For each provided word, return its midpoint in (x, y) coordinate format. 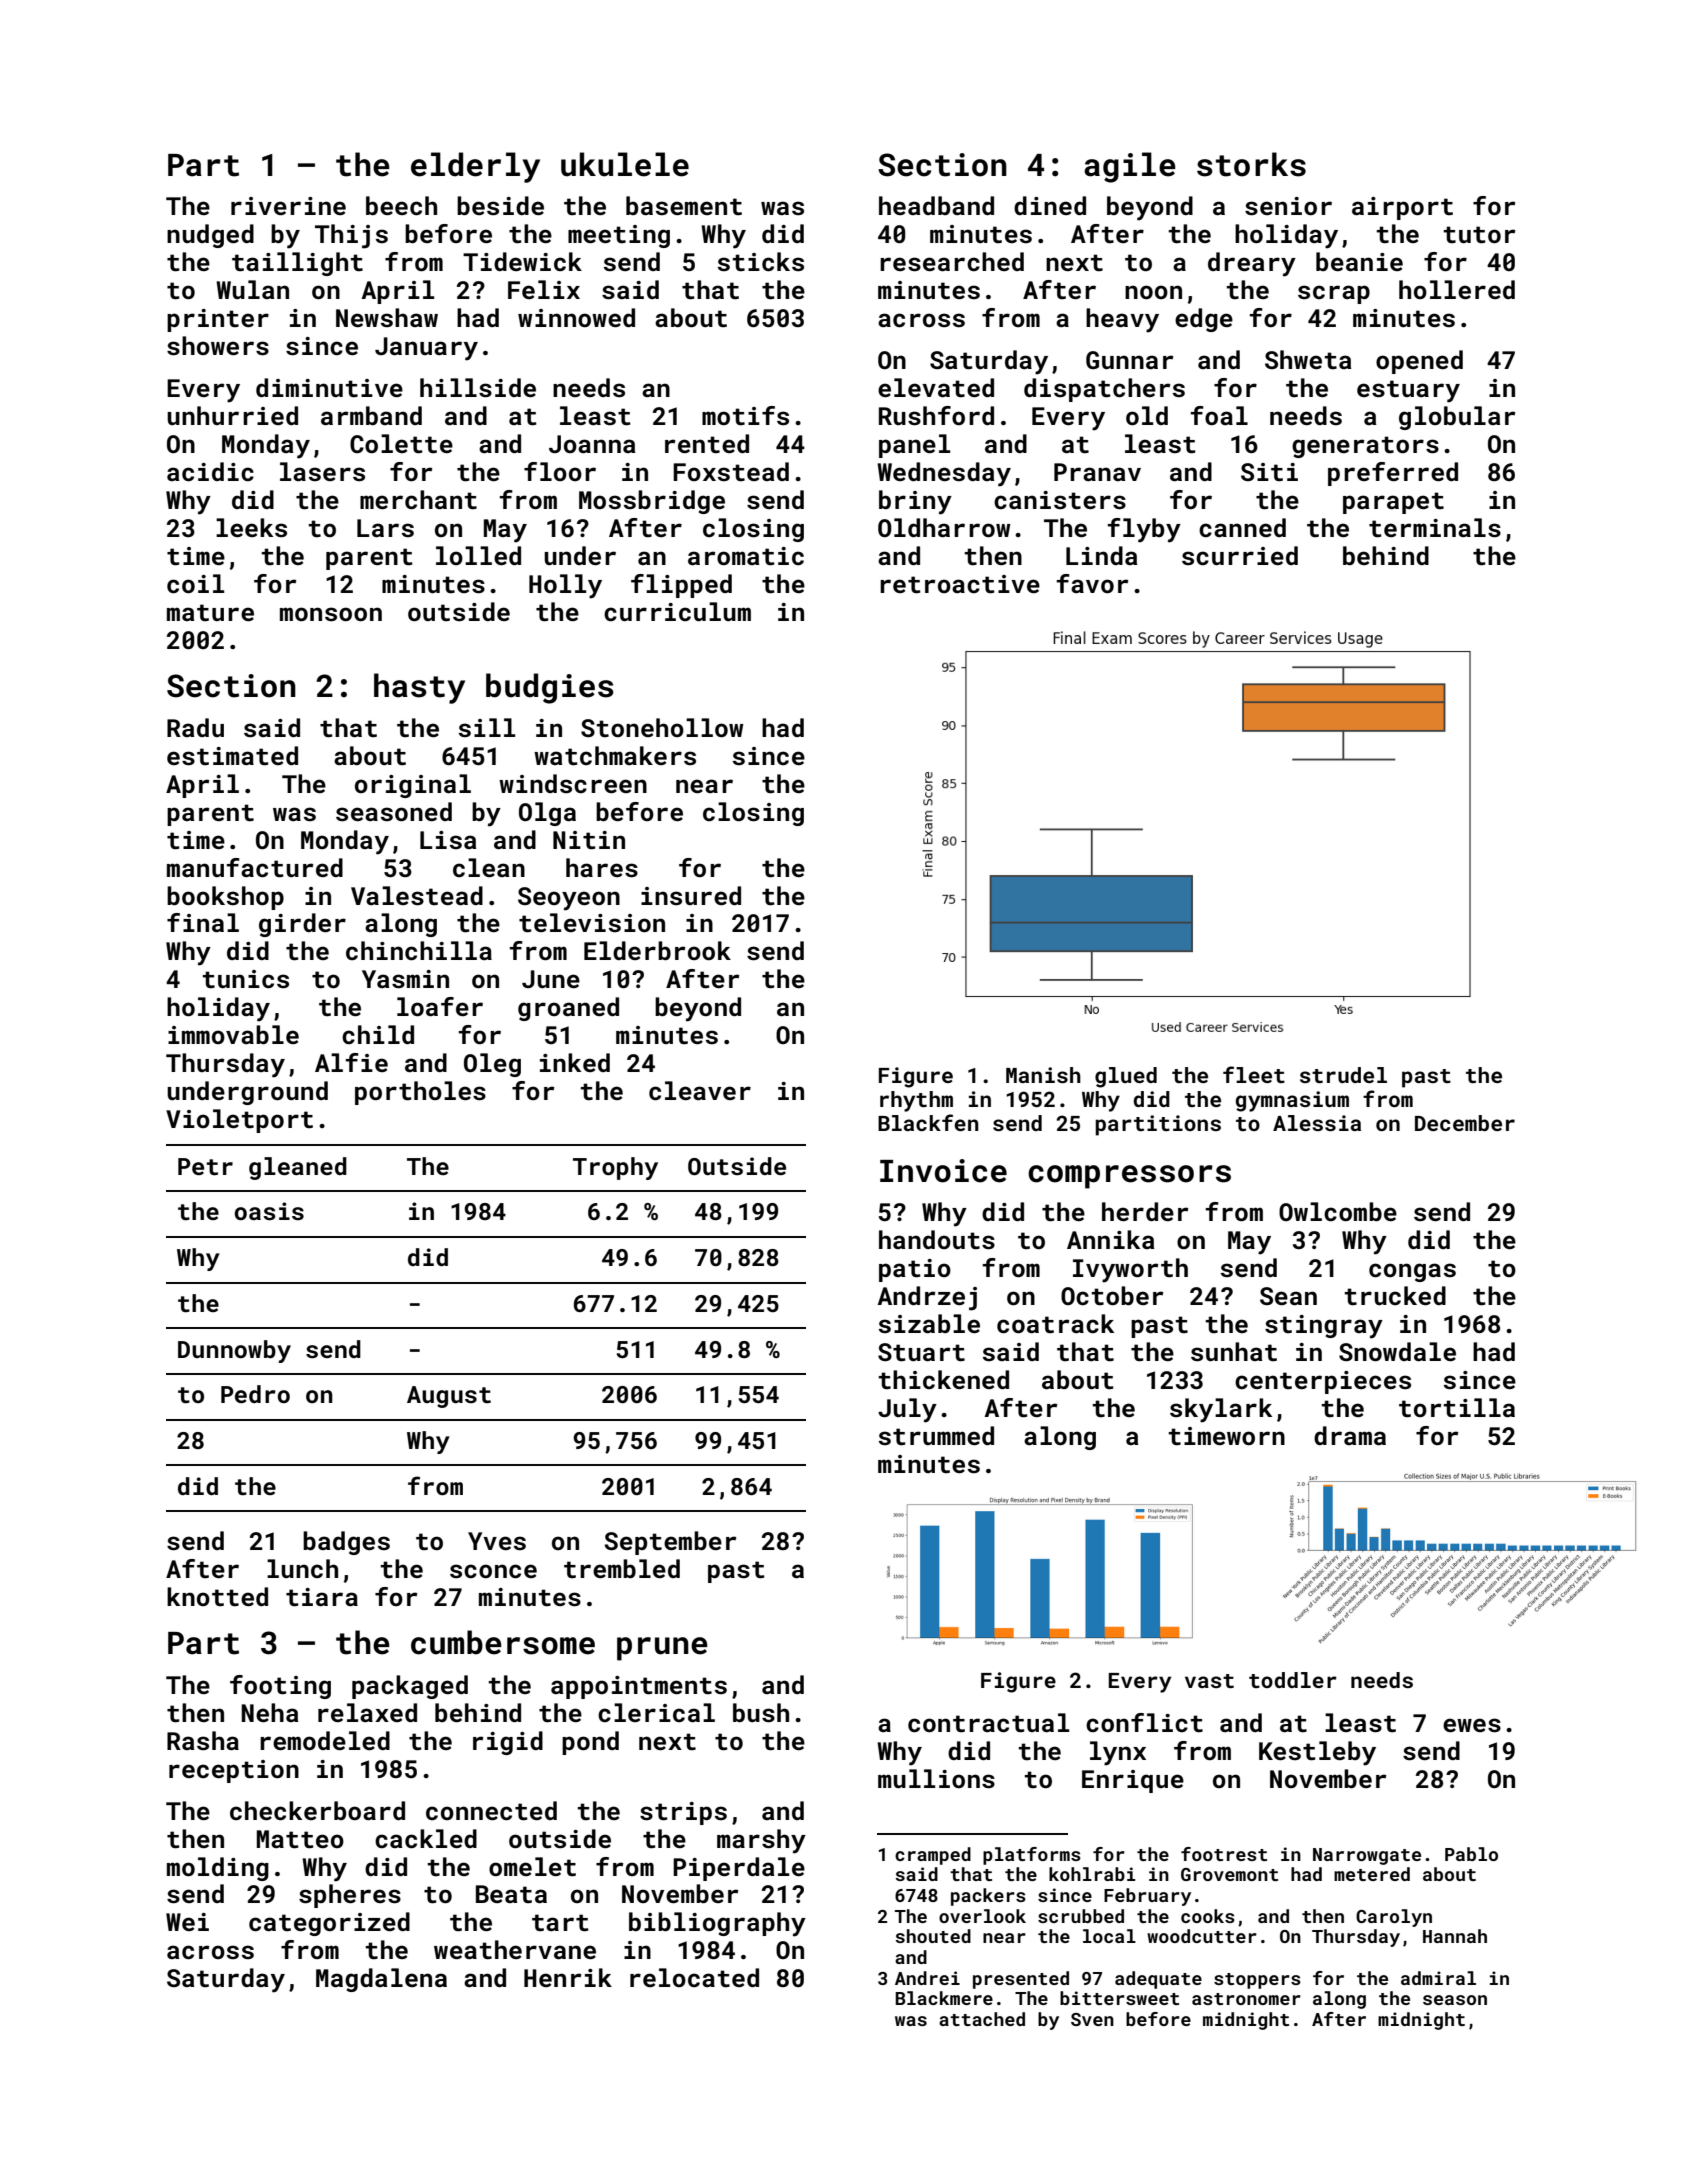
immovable (233, 1034)
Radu (195, 727)
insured (691, 896)
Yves (497, 1541)
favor (1092, 583)
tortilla (1457, 1408)
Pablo (1471, 1854)
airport (1402, 208)
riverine (288, 206)
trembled (622, 1569)
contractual (988, 1723)
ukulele (625, 164)
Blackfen (928, 1122)
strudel (1343, 1075)
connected (491, 1811)
